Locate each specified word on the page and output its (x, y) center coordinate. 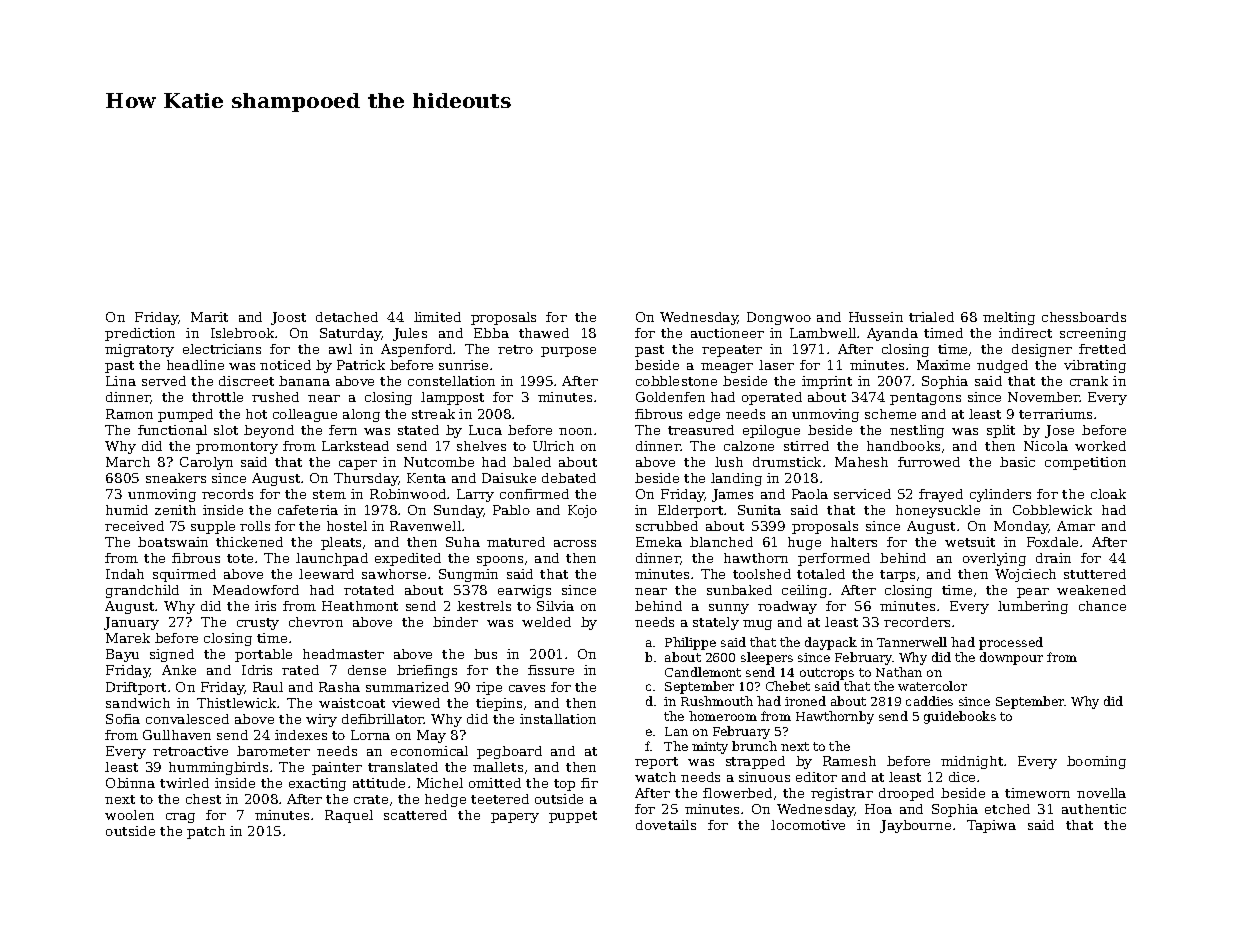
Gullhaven (177, 735)
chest (203, 799)
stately (716, 623)
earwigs (524, 591)
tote (240, 558)
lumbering (1033, 607)
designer (1042, 350)
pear (1033, 593)
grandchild (142, 591)
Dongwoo (779, 318)
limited (437, 317)
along (361, 415)
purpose (568, 352)
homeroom (723, 716)
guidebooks (960, 717)
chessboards (1084, 317)
